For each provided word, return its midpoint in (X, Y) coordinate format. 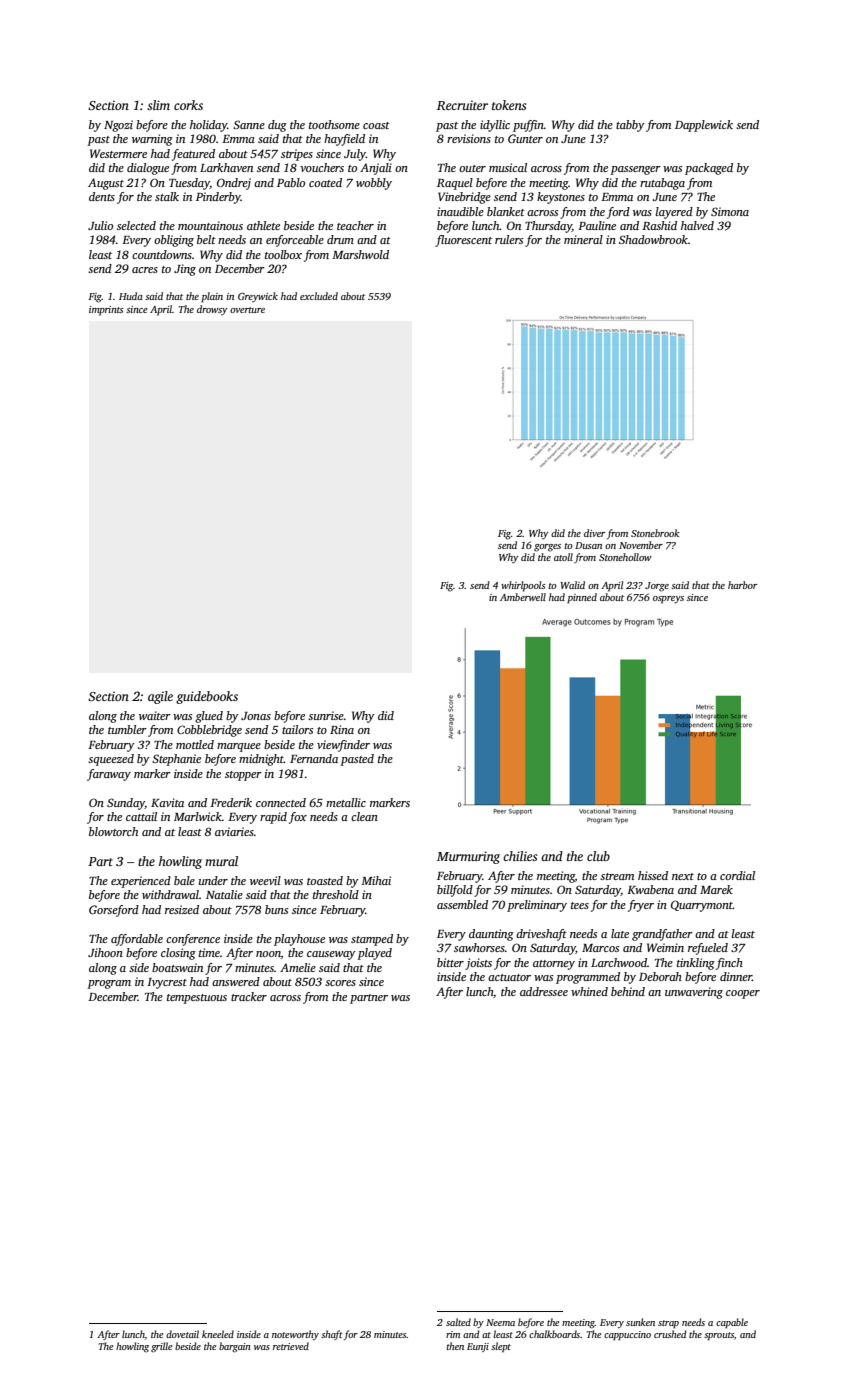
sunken (640, 1322)
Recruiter (462, 105)
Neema (500, 1322)
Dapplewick (704, 126)
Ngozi (118, 126)
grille (161, 1347)
